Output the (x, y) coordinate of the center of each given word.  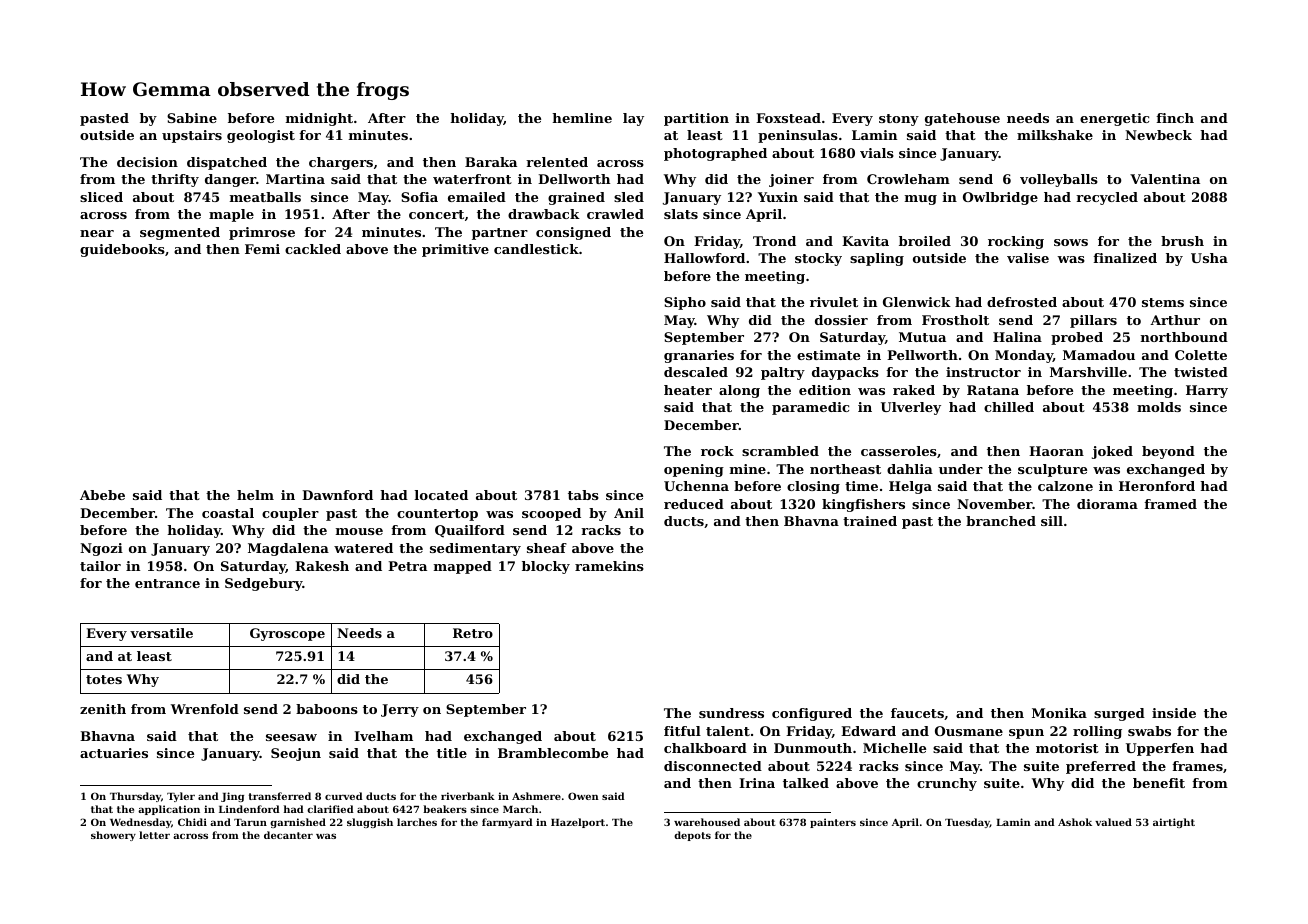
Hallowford (704, 258)
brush (1182, 241)
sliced (101, 197)
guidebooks (122, 250)
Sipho (685, 303)
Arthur (1175, 320)
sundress (731, 713)
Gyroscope (287, 634)
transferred (280, 796)
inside (1174, 713)
